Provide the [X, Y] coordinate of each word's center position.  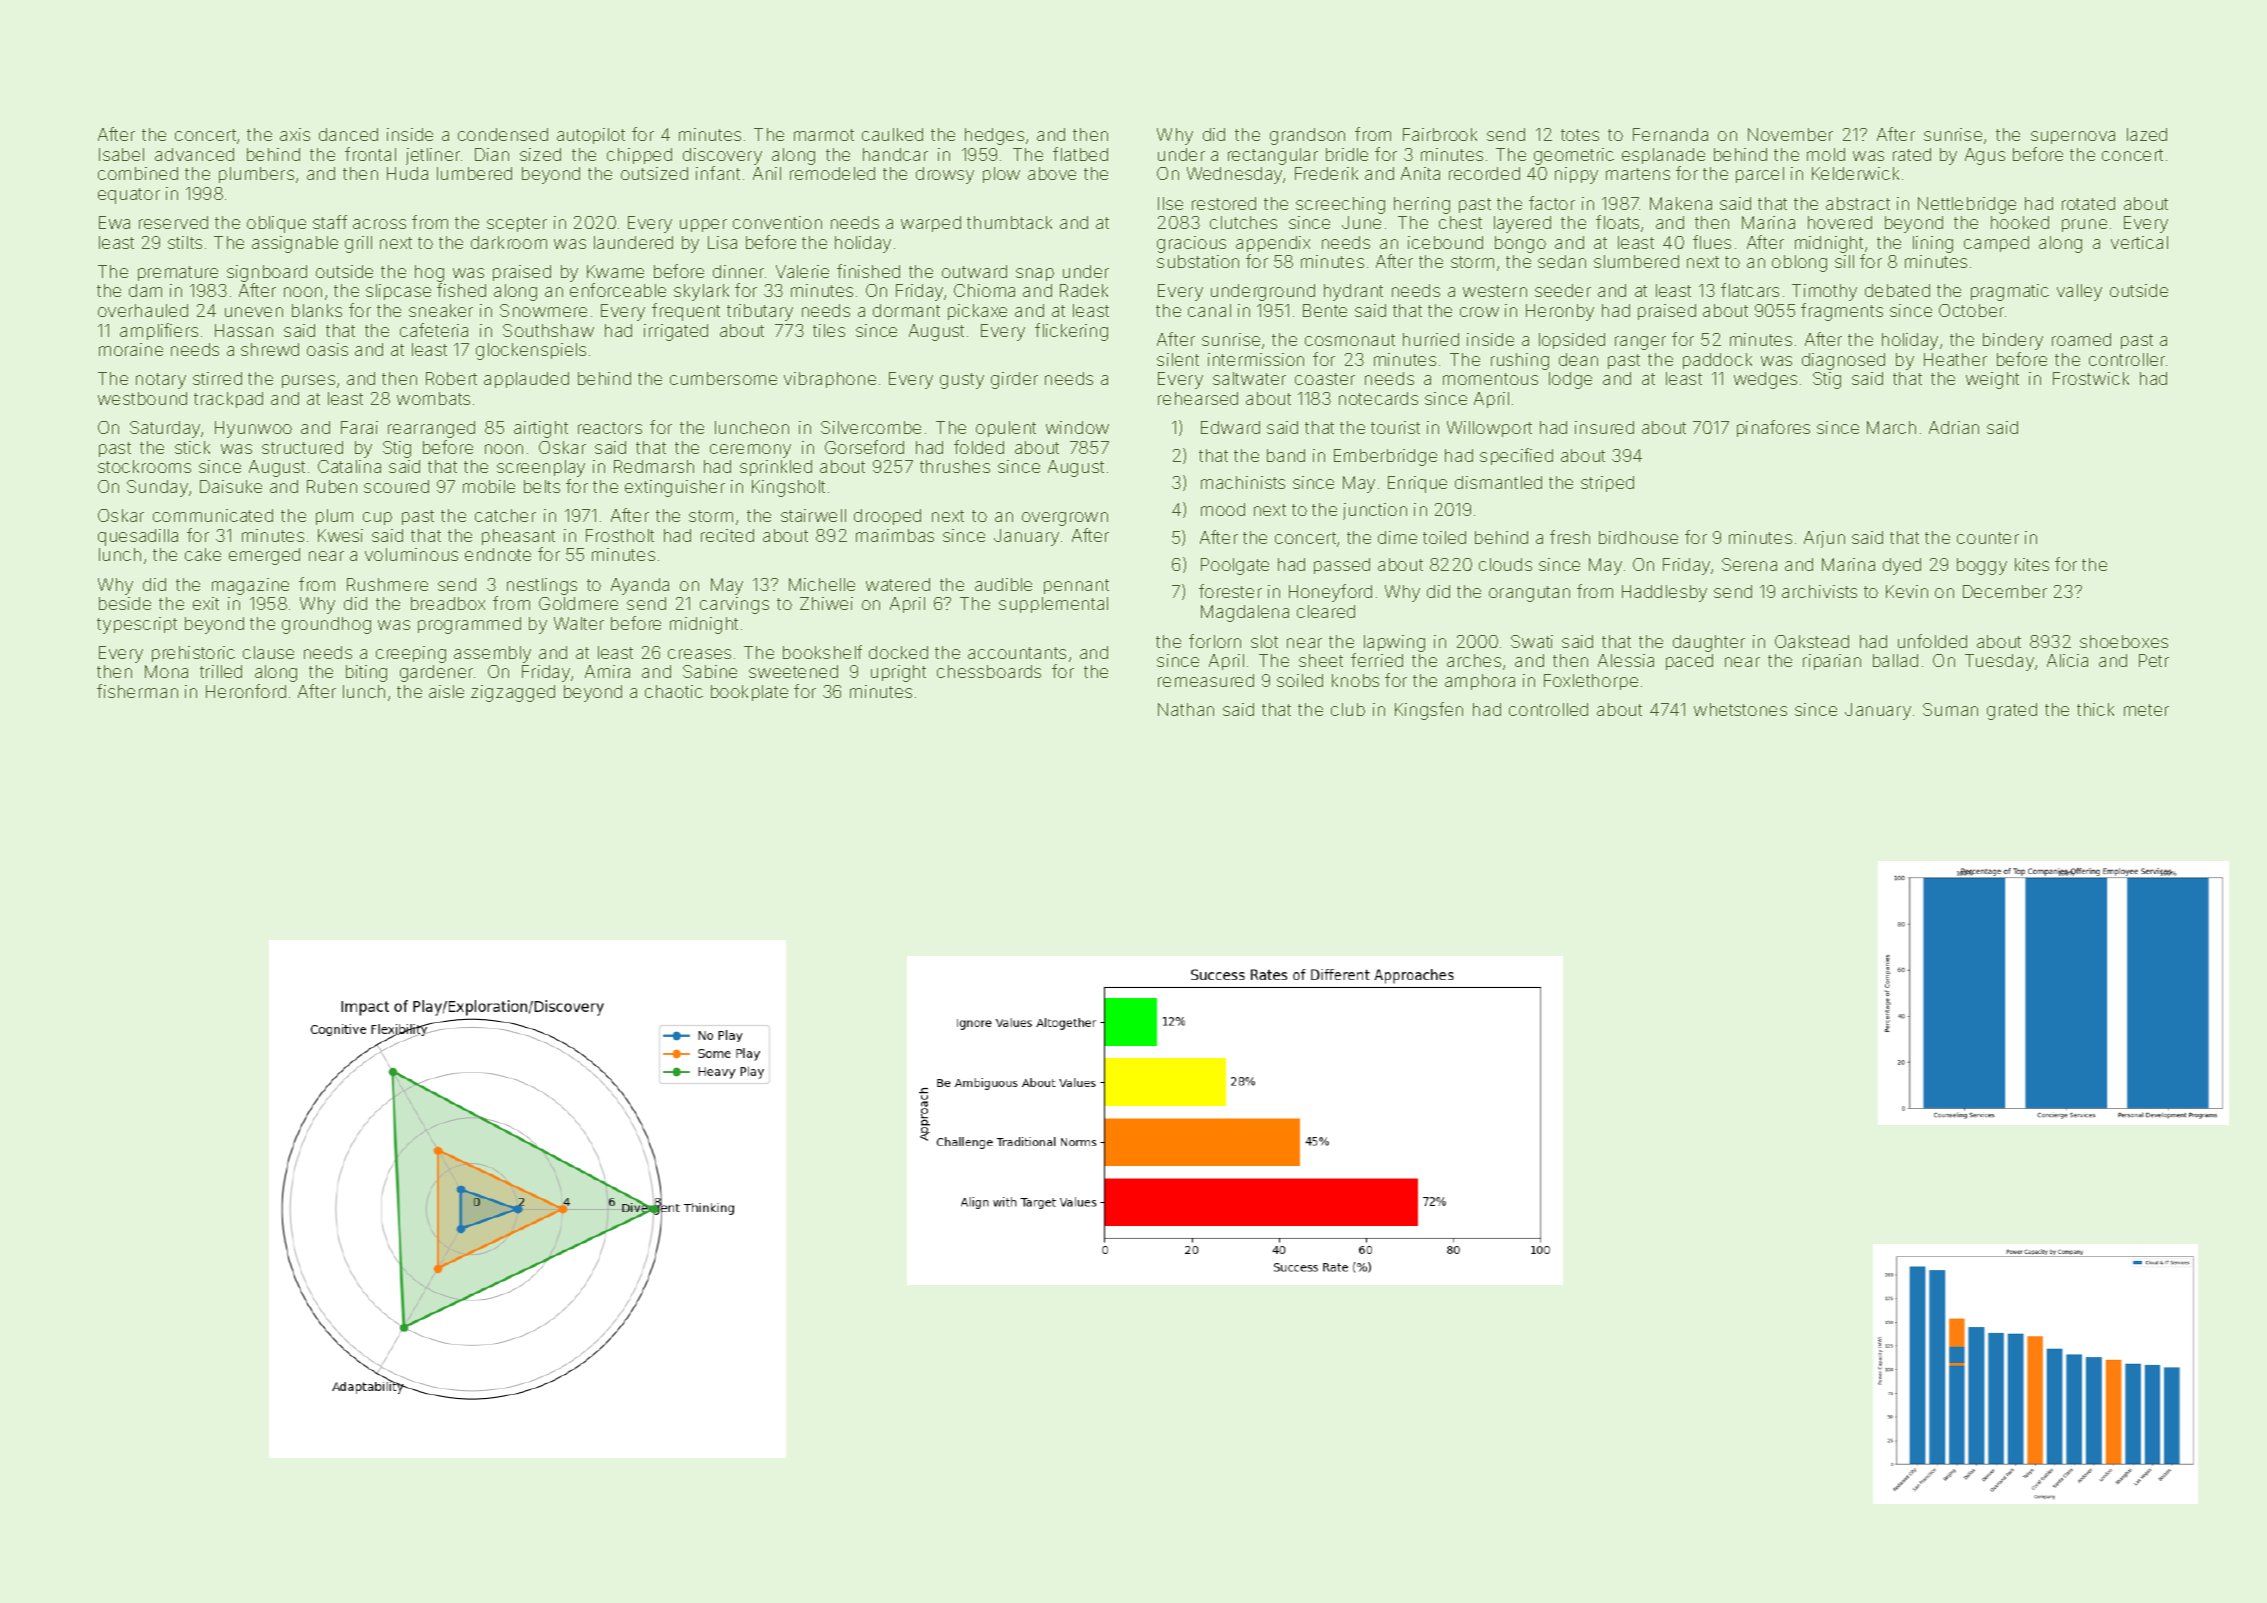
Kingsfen [1429, 711]
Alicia [2067, 660]
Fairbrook [1440, 134]
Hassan [244, 330]
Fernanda [1670, 134]
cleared [1326, 611]
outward [974, 271]
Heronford [246, 691]
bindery [2013, 341]
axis [295, 134]
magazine [250, 586]
